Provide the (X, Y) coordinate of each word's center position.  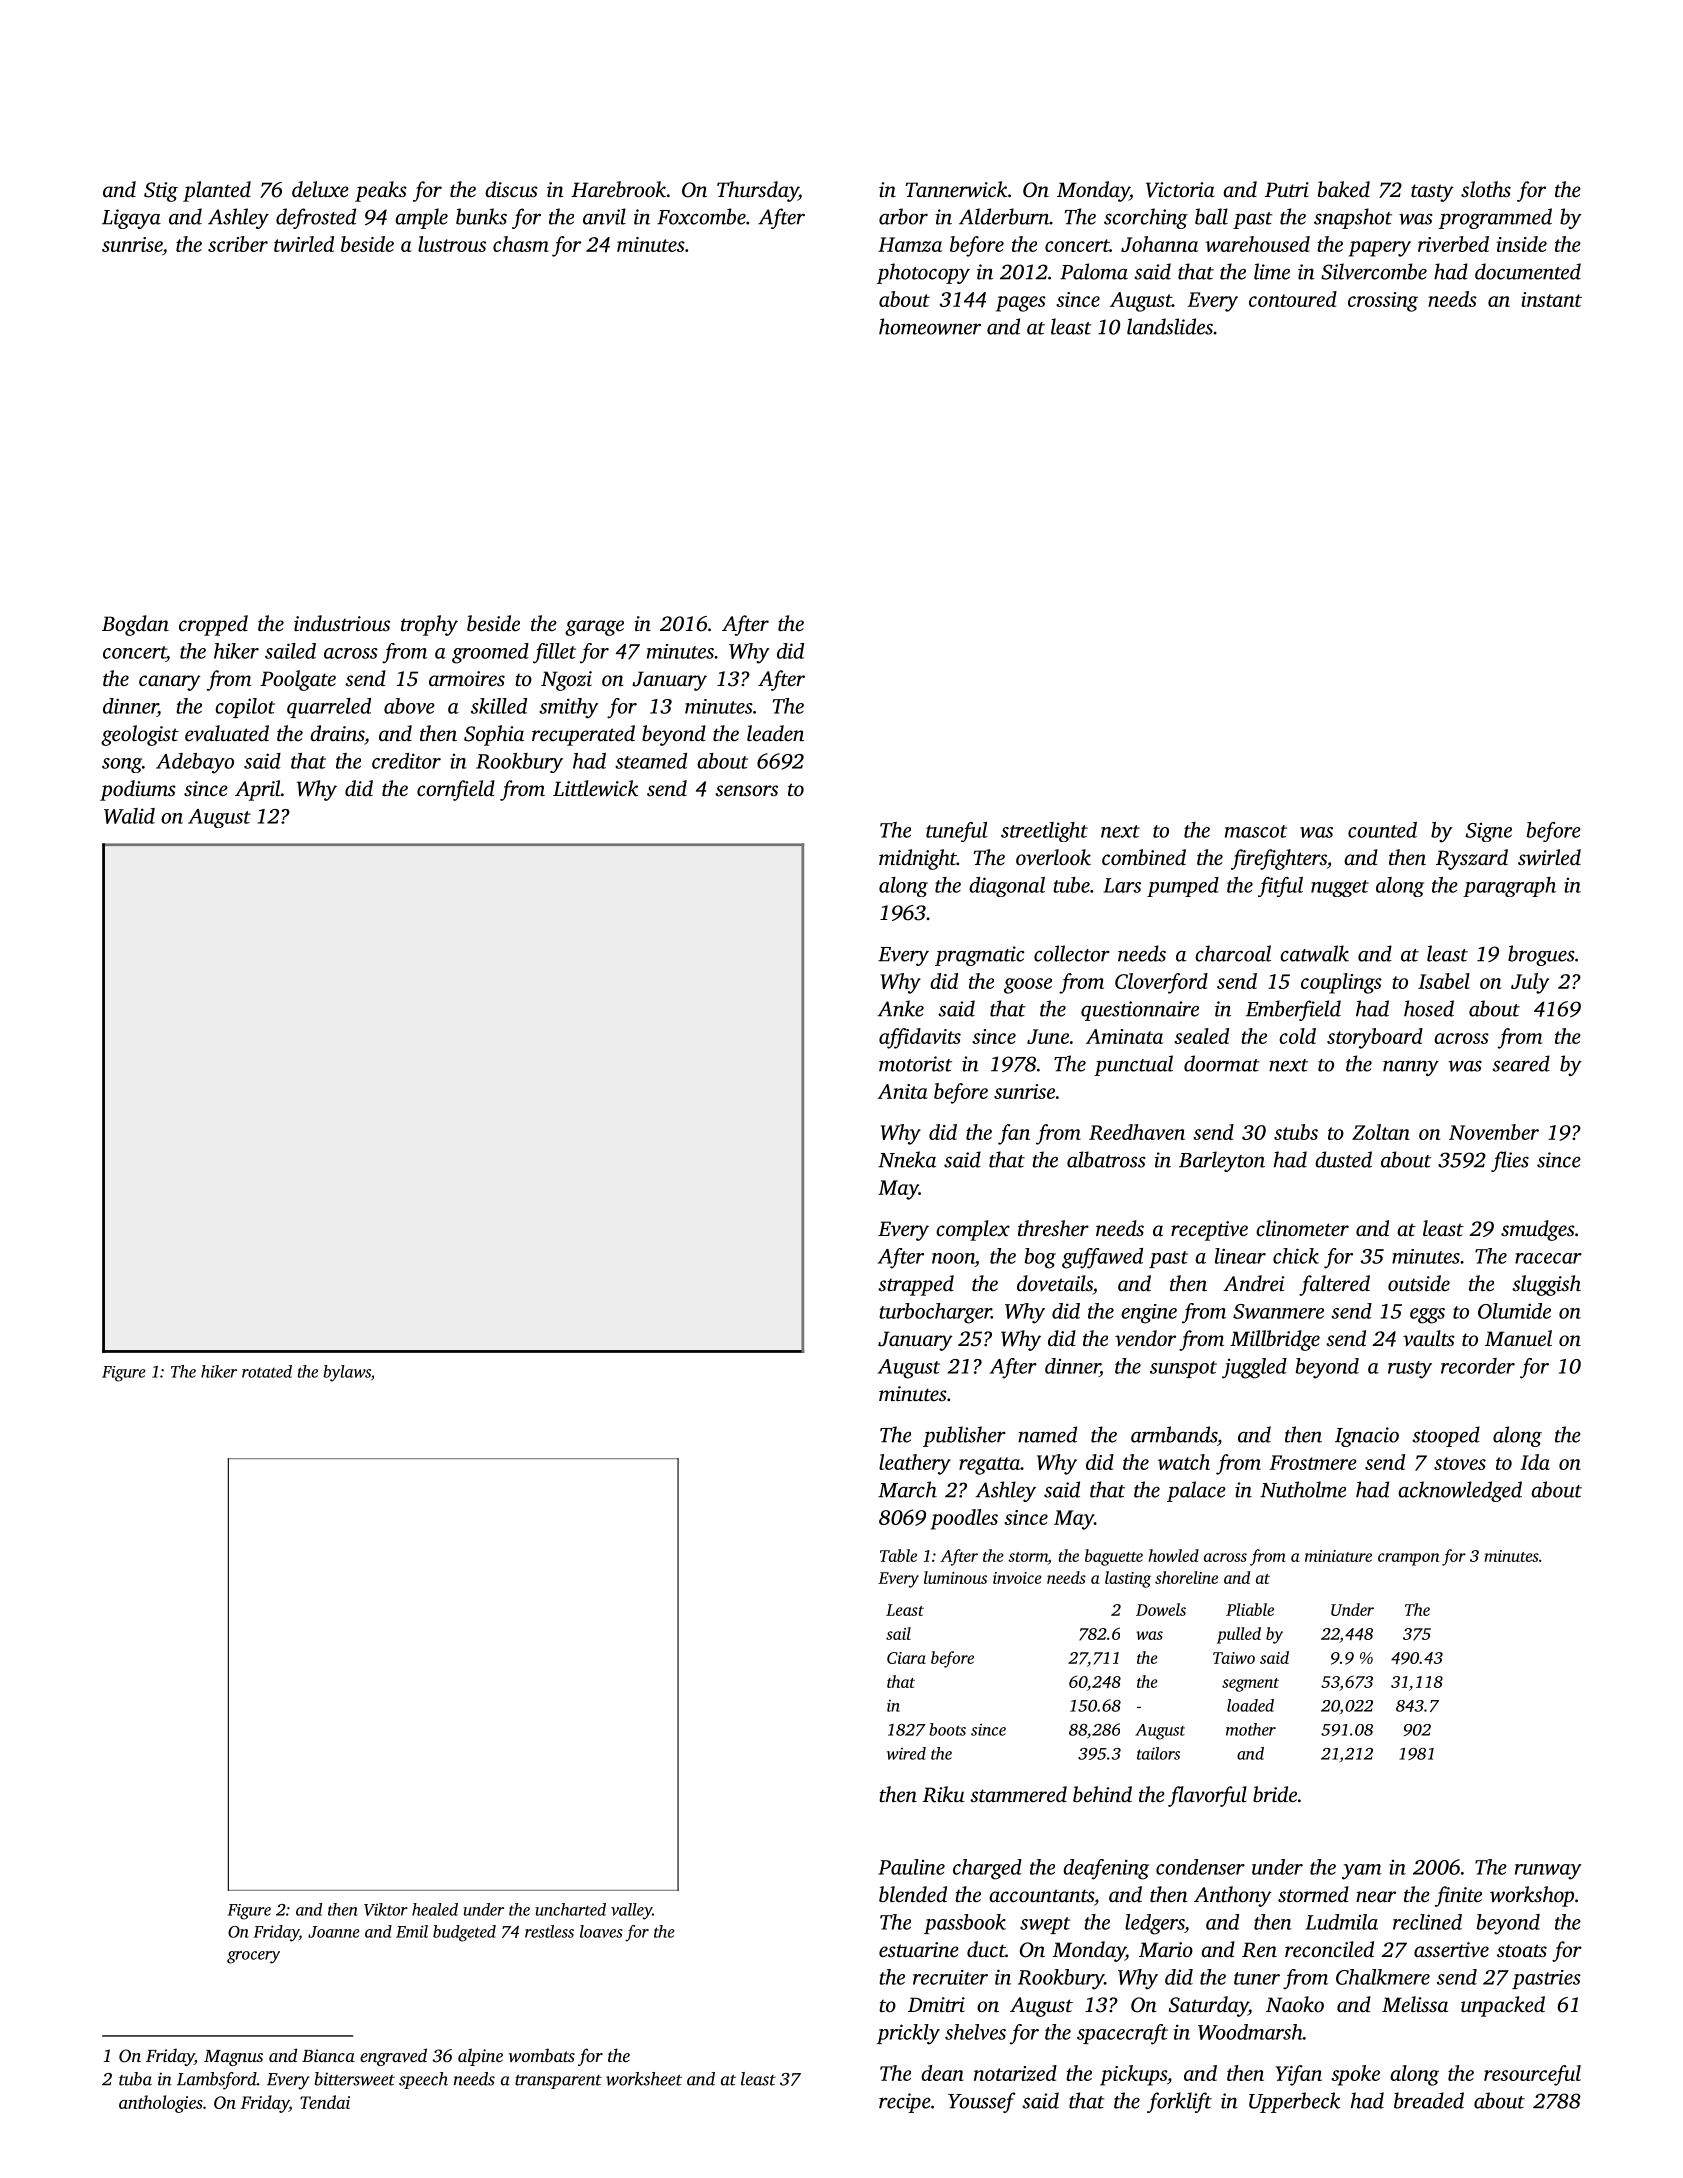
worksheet (644, 2079)
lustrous (452, 244)
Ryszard (1472, 859)
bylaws (347, 1373)
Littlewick (595, 788)
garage (594, 628)
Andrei (1253, 1283)
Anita (902, 1091)
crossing (1383, 302)
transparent (558, 2082)
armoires (467, 678)
